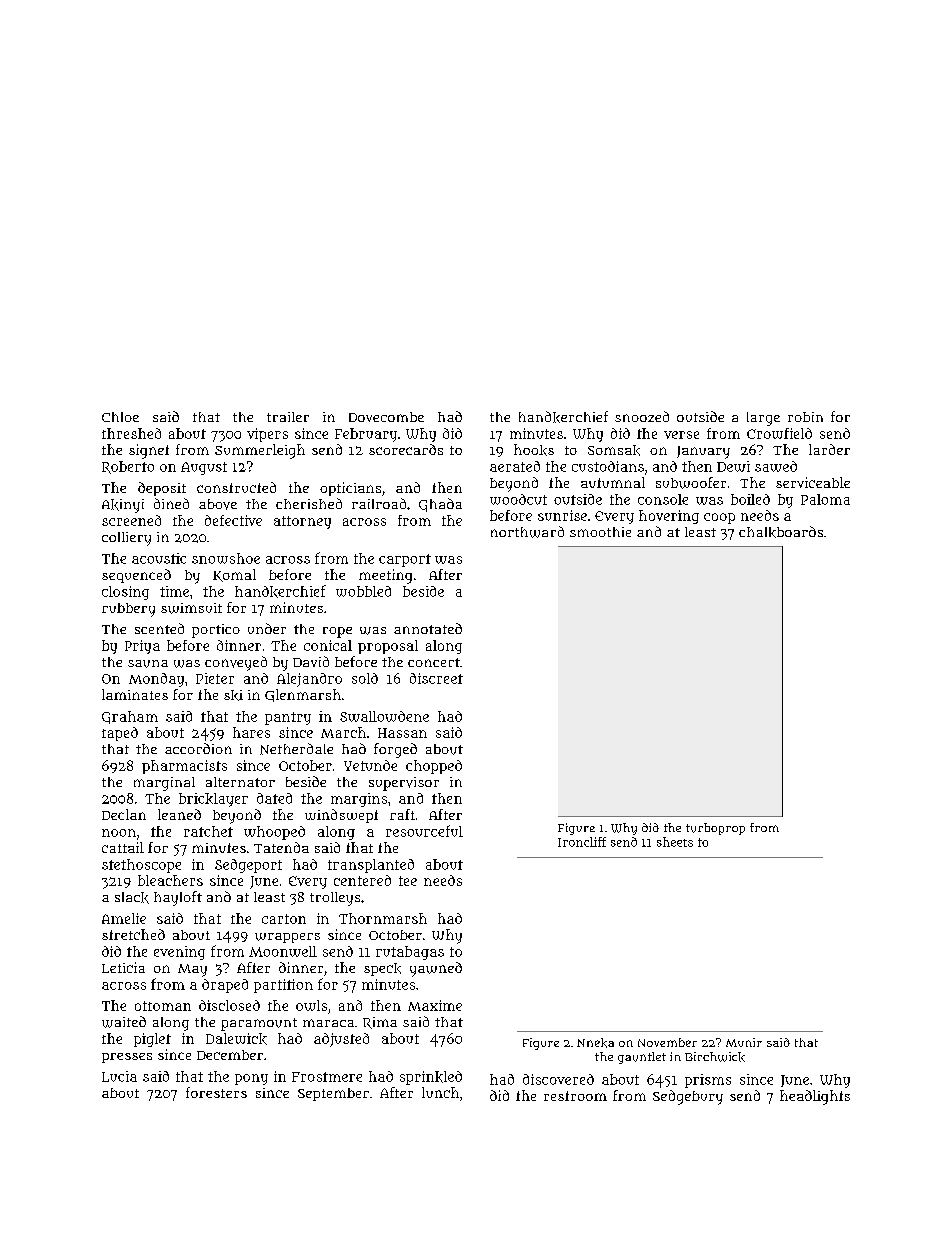 This page has height=1233, width=952. I want to click on larder, so click(829, 449).
